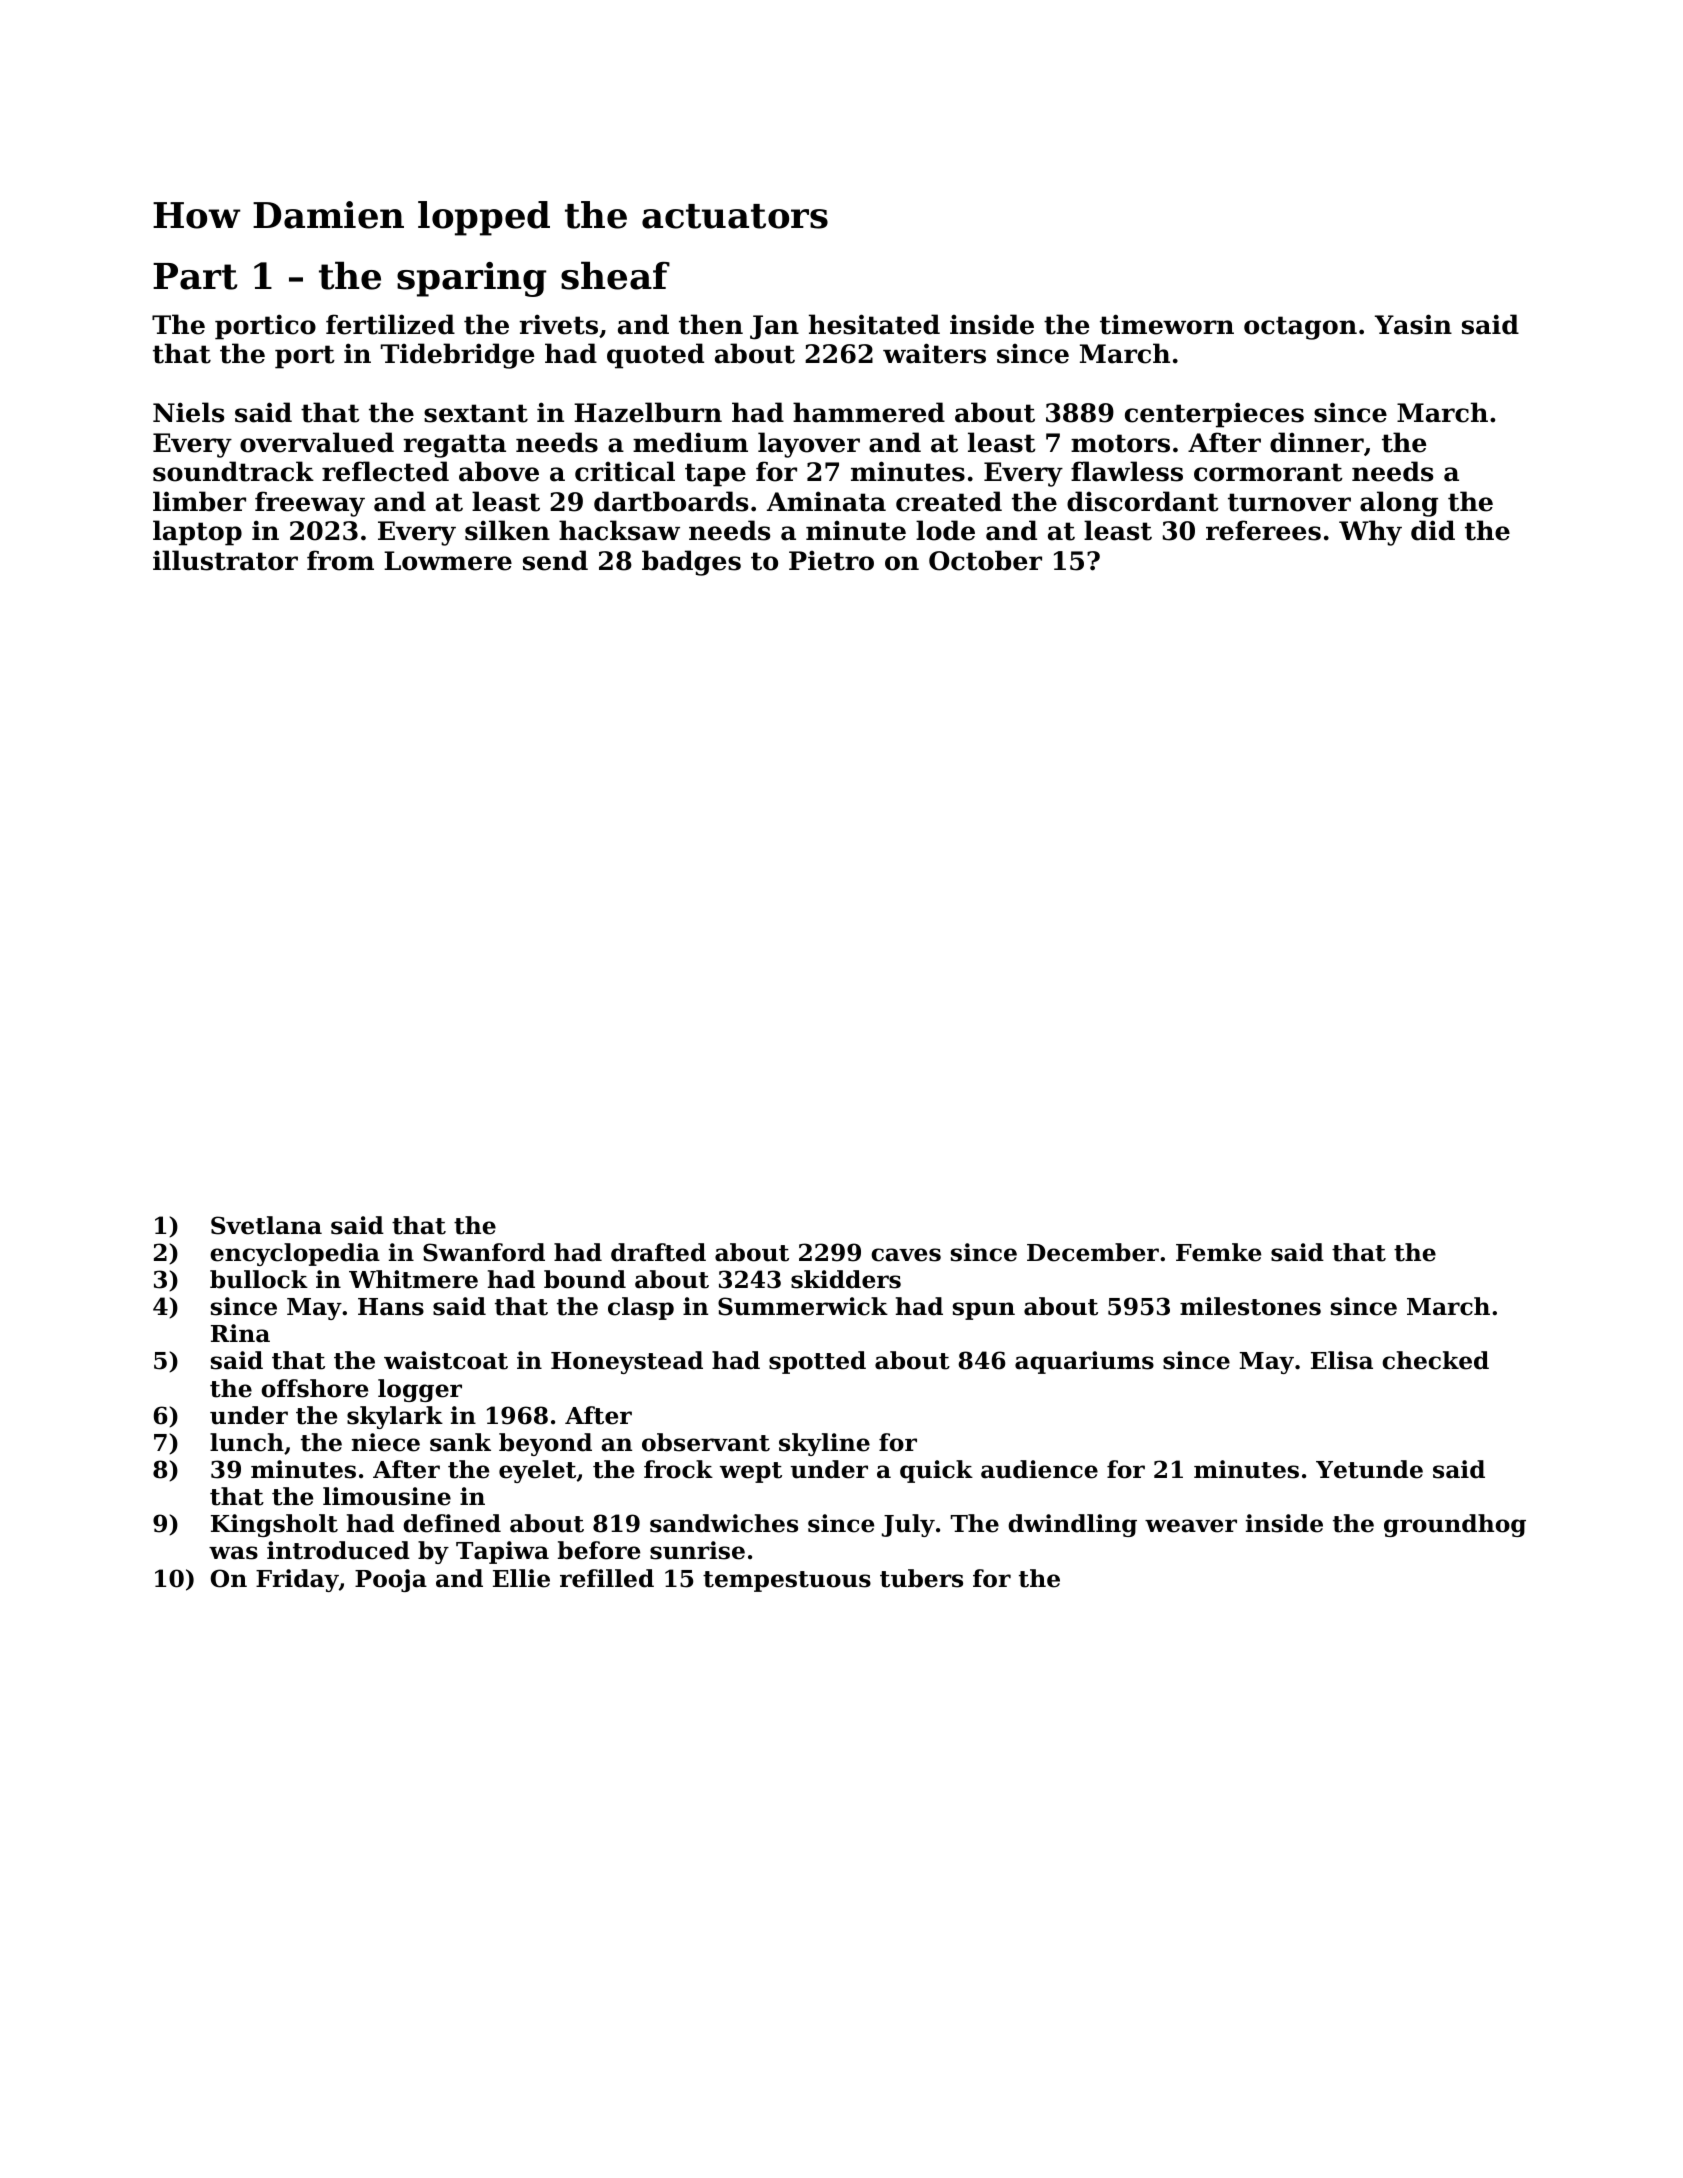 The height and width of the screenshot is (2178, 1683). Describe the element at coordinates (691, 563) in the screenshot. I see `badges` at that location.
